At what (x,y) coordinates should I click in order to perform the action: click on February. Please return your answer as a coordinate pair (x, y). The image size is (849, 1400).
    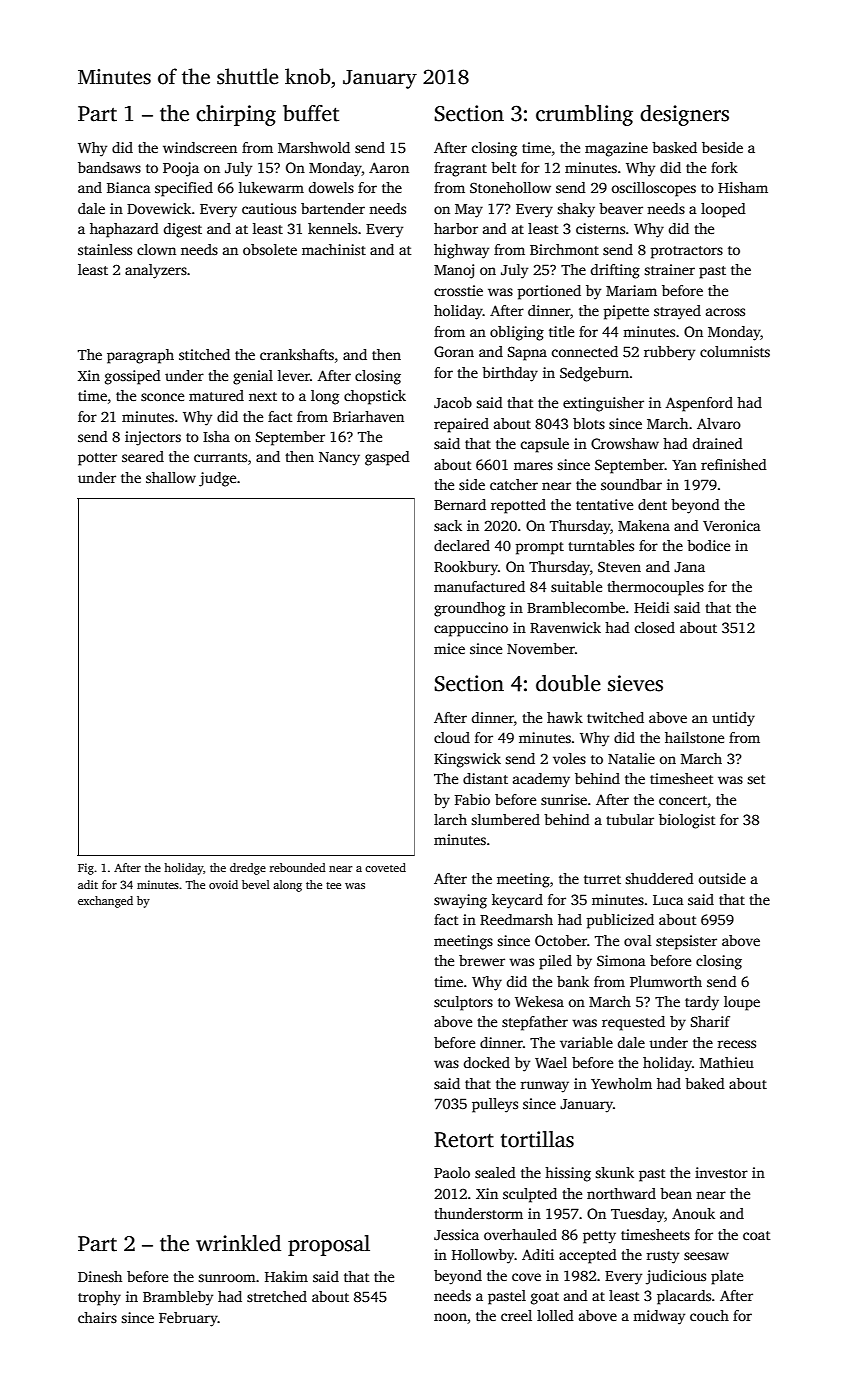
    Looking at the image, I should click on (188, 1319).
